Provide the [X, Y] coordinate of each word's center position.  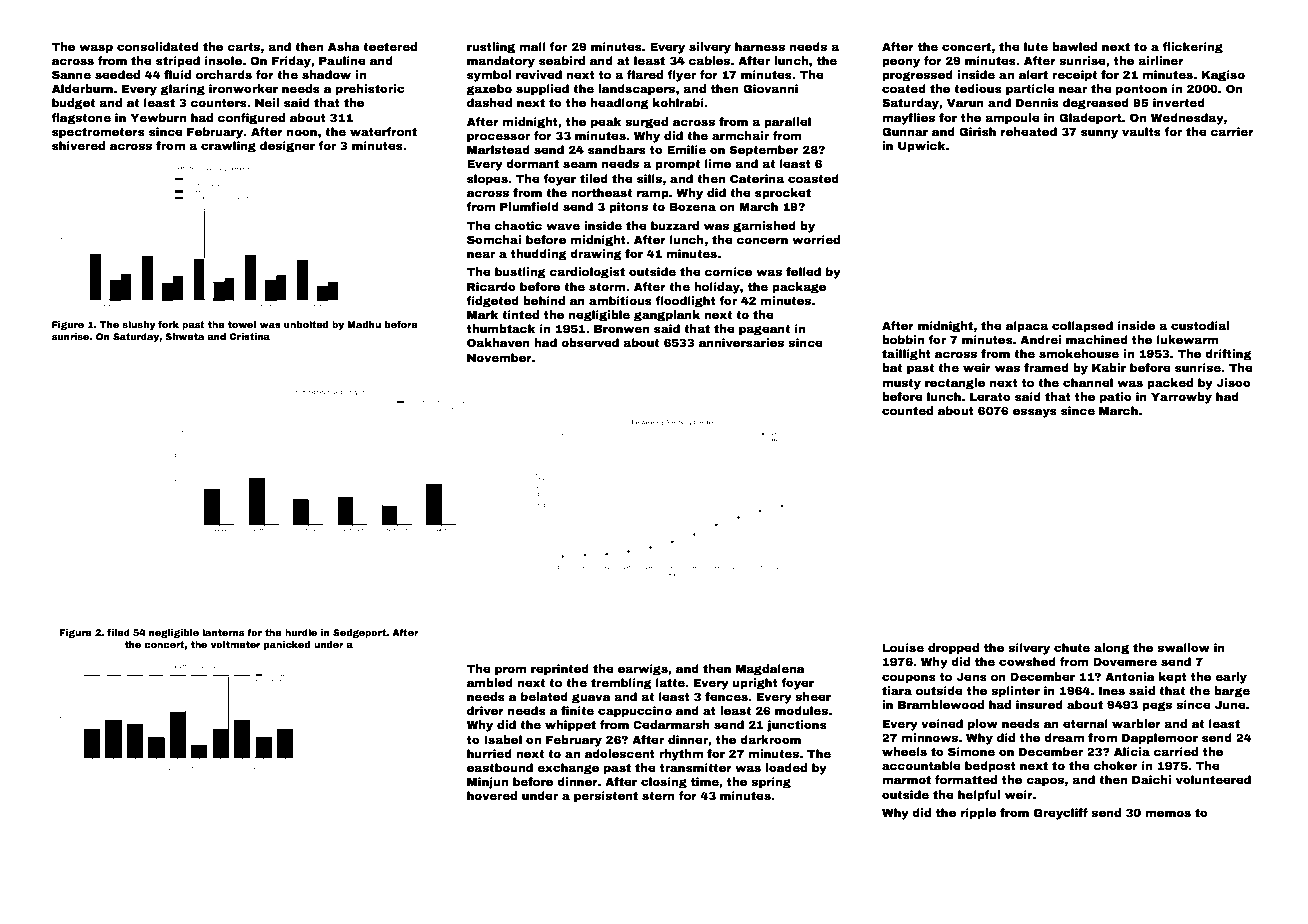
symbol [489, 76]
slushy [139, 325]
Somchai [494, 239]
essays [1035, 413]
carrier [1232, 131]
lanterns [223, 632]
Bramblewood [941, 704]
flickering [1192, 48]
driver [485, 710]
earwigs [643, 670]
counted [907, 410]
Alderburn [82, 88]
